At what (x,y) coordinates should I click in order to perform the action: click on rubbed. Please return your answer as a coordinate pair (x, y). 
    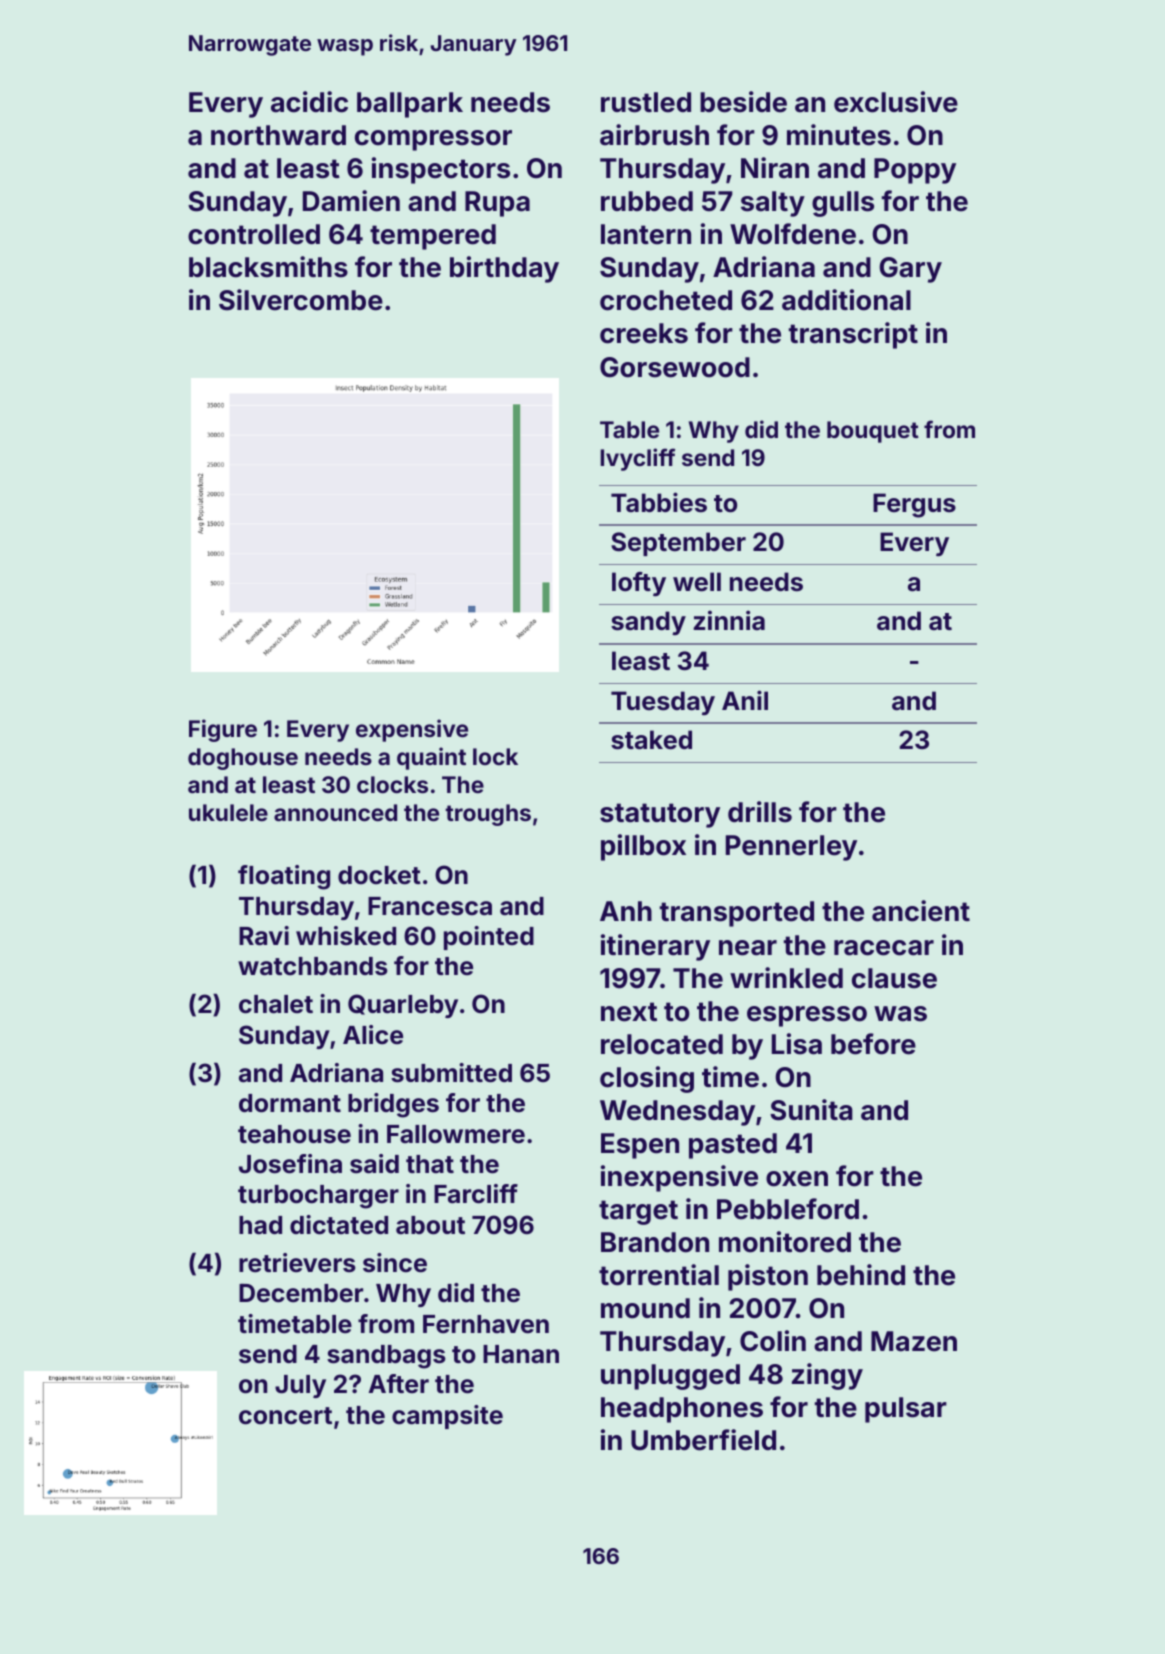
    Looking at the image, I should click on (647, 201).
